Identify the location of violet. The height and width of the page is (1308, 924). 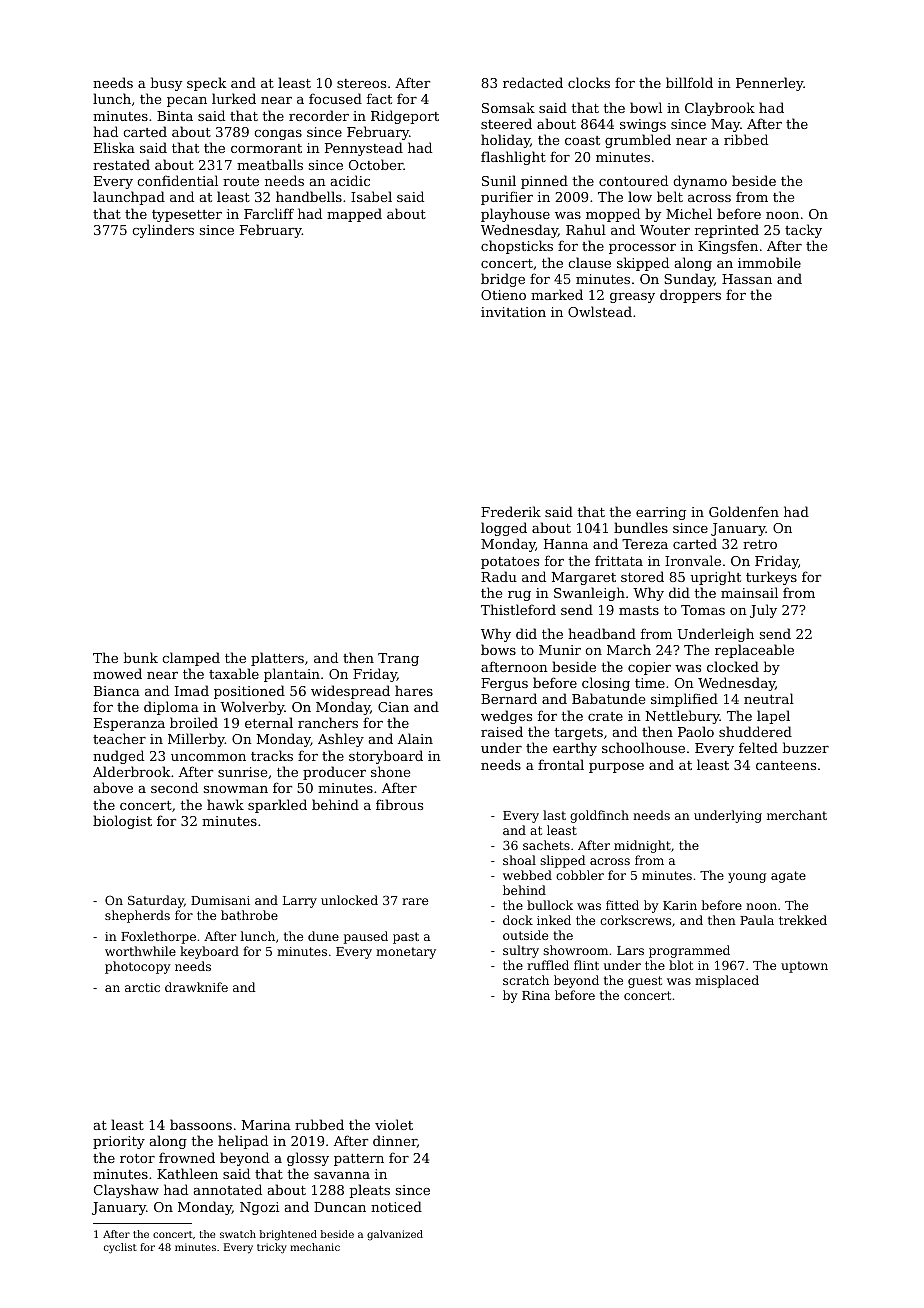
(394, 1124).
